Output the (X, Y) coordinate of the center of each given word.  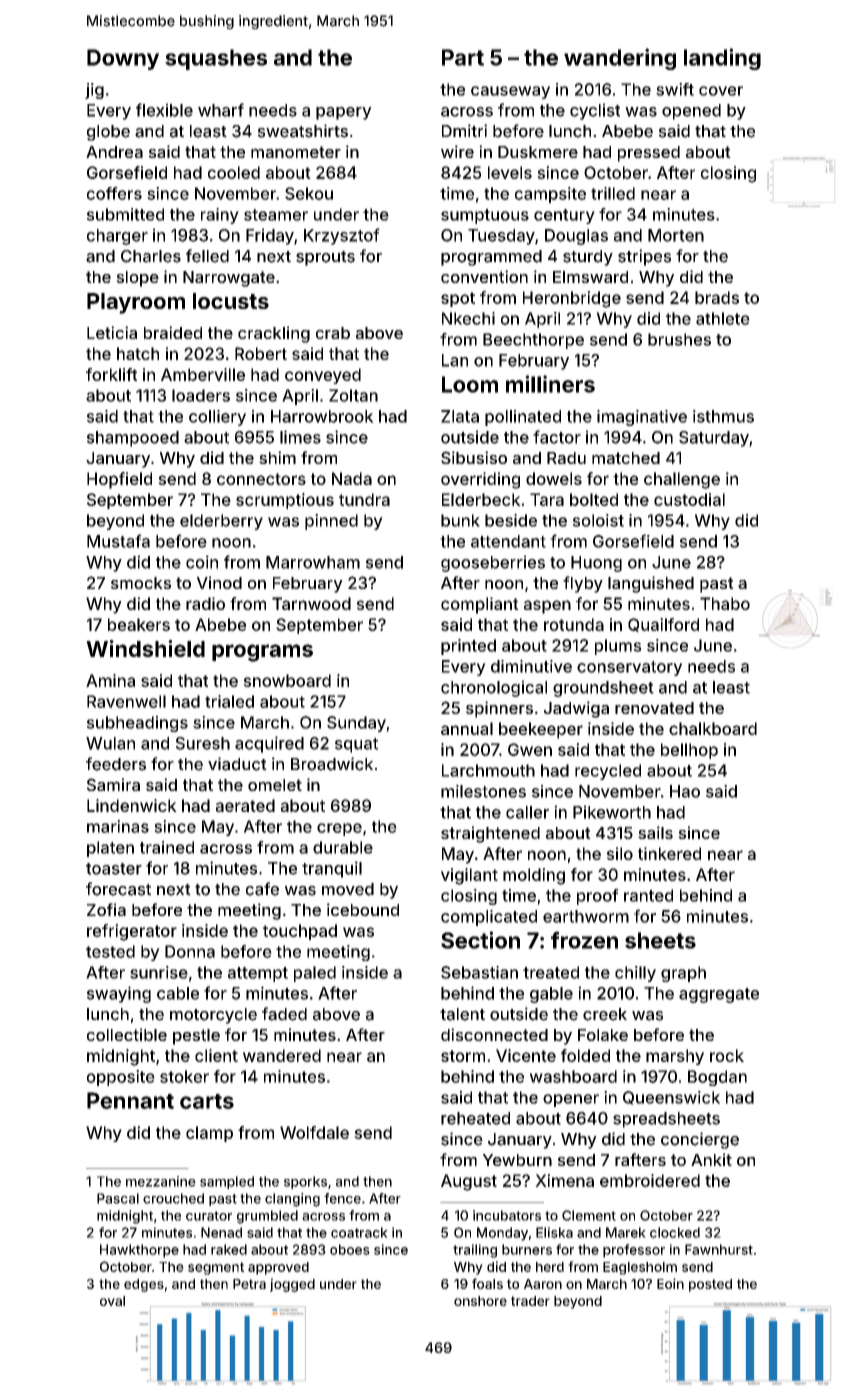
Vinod (219, 582)
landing (722, 59)
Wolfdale (314, 1132)
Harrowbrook (322, 416)
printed (468, 647)
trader (530, 1301)
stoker (184, 1076)
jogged (292, 1285)
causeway (510, 92)
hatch (138, 353)
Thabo (725, 603)
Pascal (118, 1198)
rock (727, 1055)
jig (94, 91)
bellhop (689, 751)
